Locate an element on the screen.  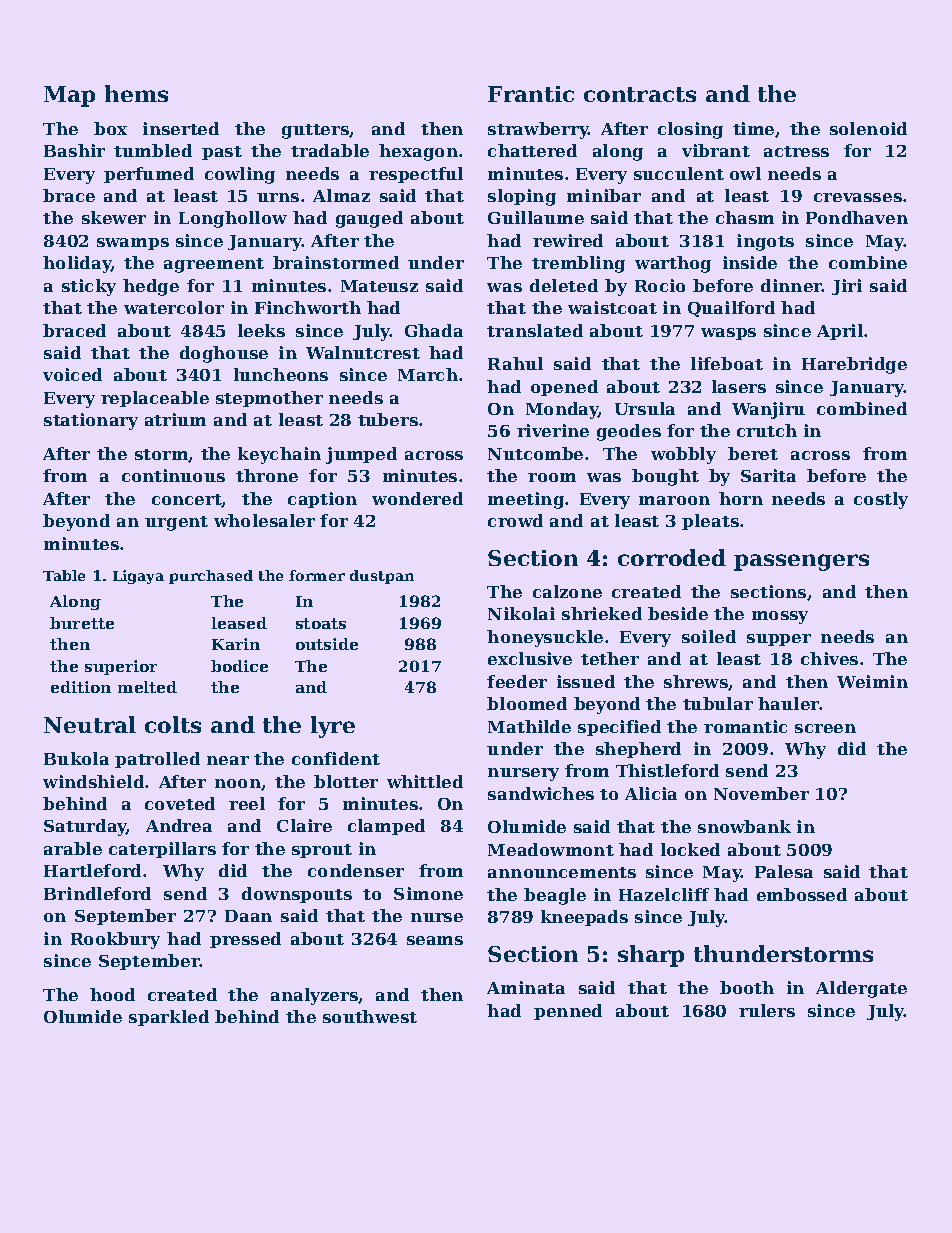
riverine is located at coordinates (553, 430).
